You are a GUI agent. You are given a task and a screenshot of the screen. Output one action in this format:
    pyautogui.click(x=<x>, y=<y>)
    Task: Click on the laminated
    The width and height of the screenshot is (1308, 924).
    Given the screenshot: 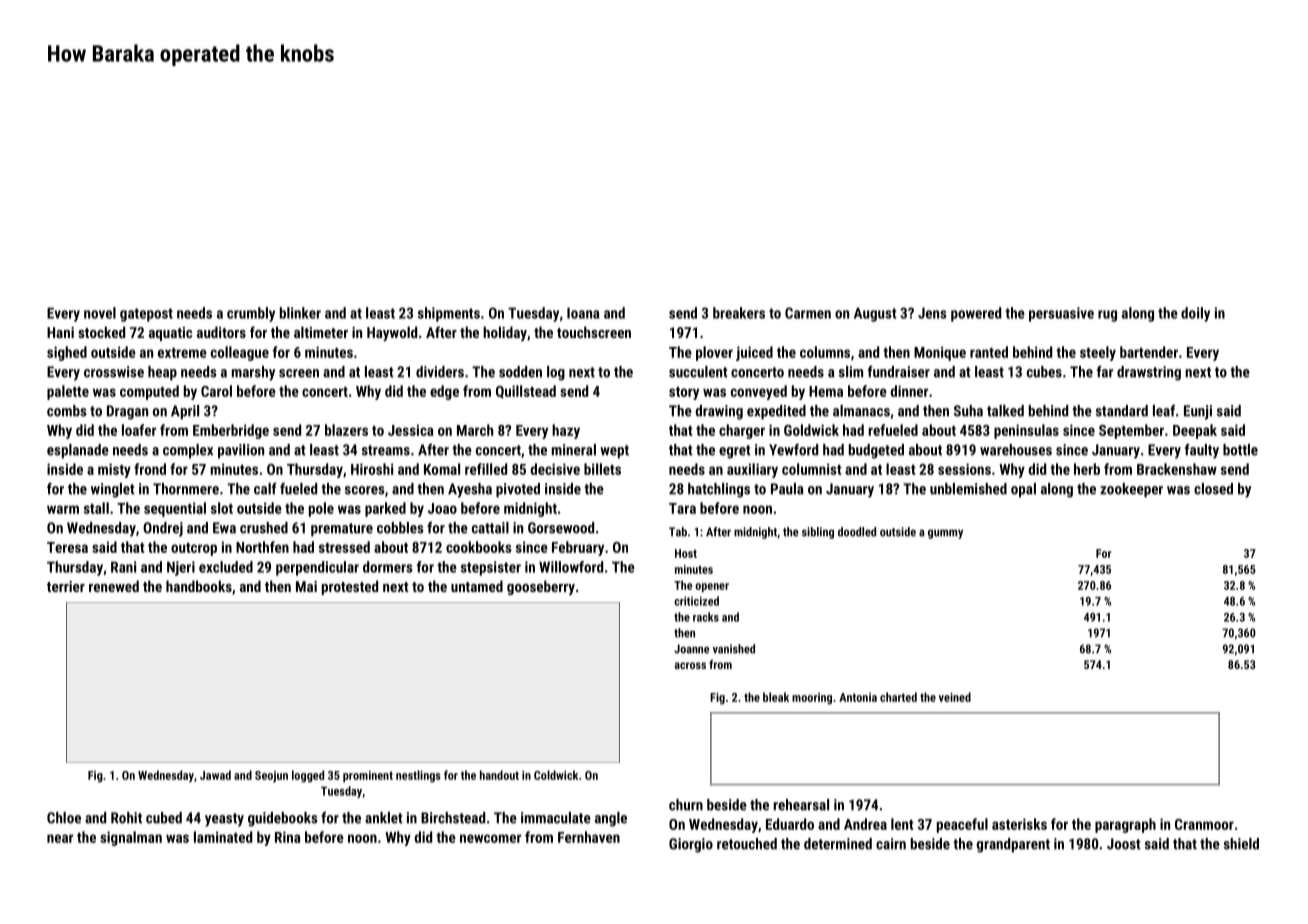 What is the action you would take?
    pyautogui.click(x=223, y=837)
